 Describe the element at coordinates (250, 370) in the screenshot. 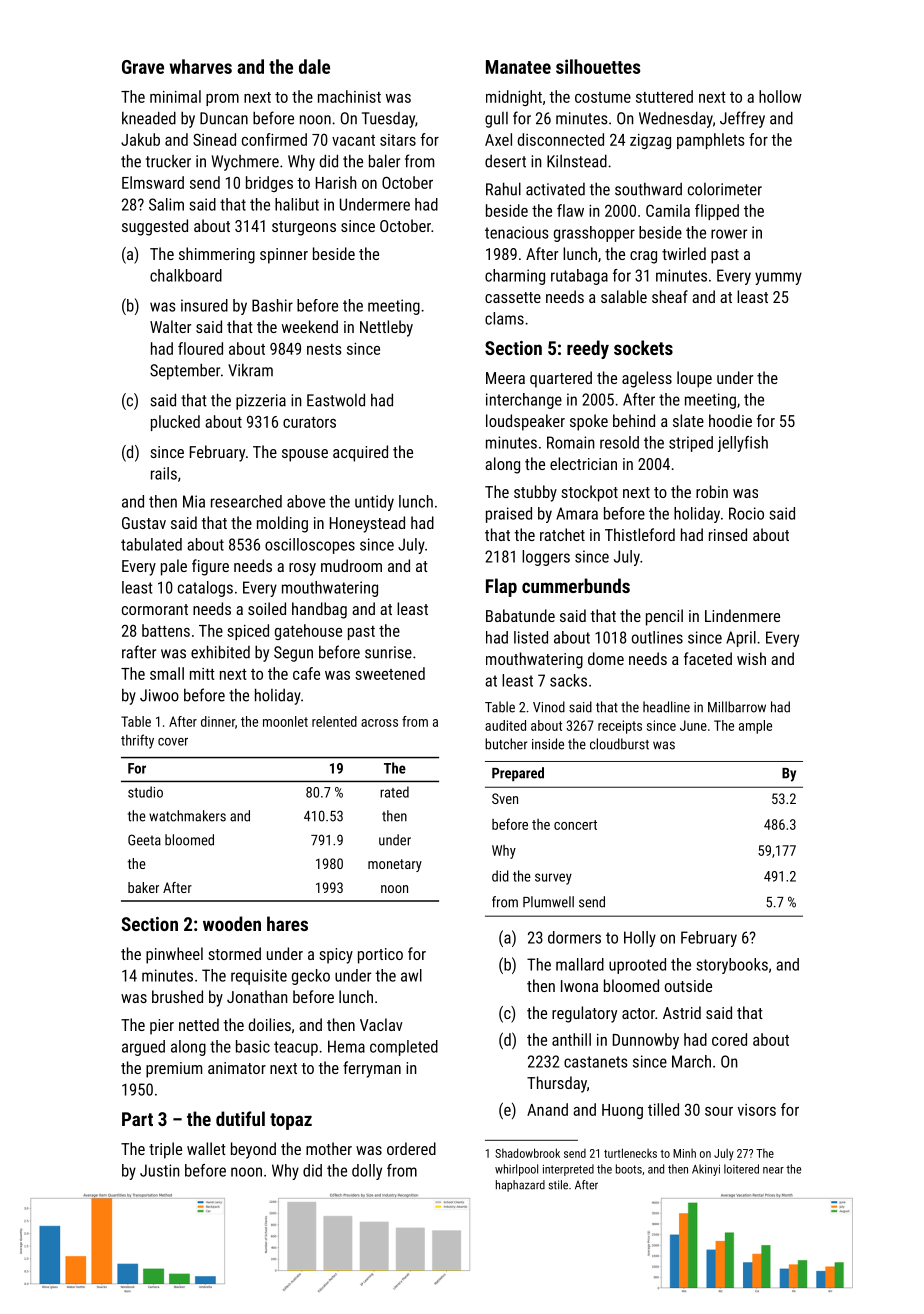

I see `Vikram` at that location.
